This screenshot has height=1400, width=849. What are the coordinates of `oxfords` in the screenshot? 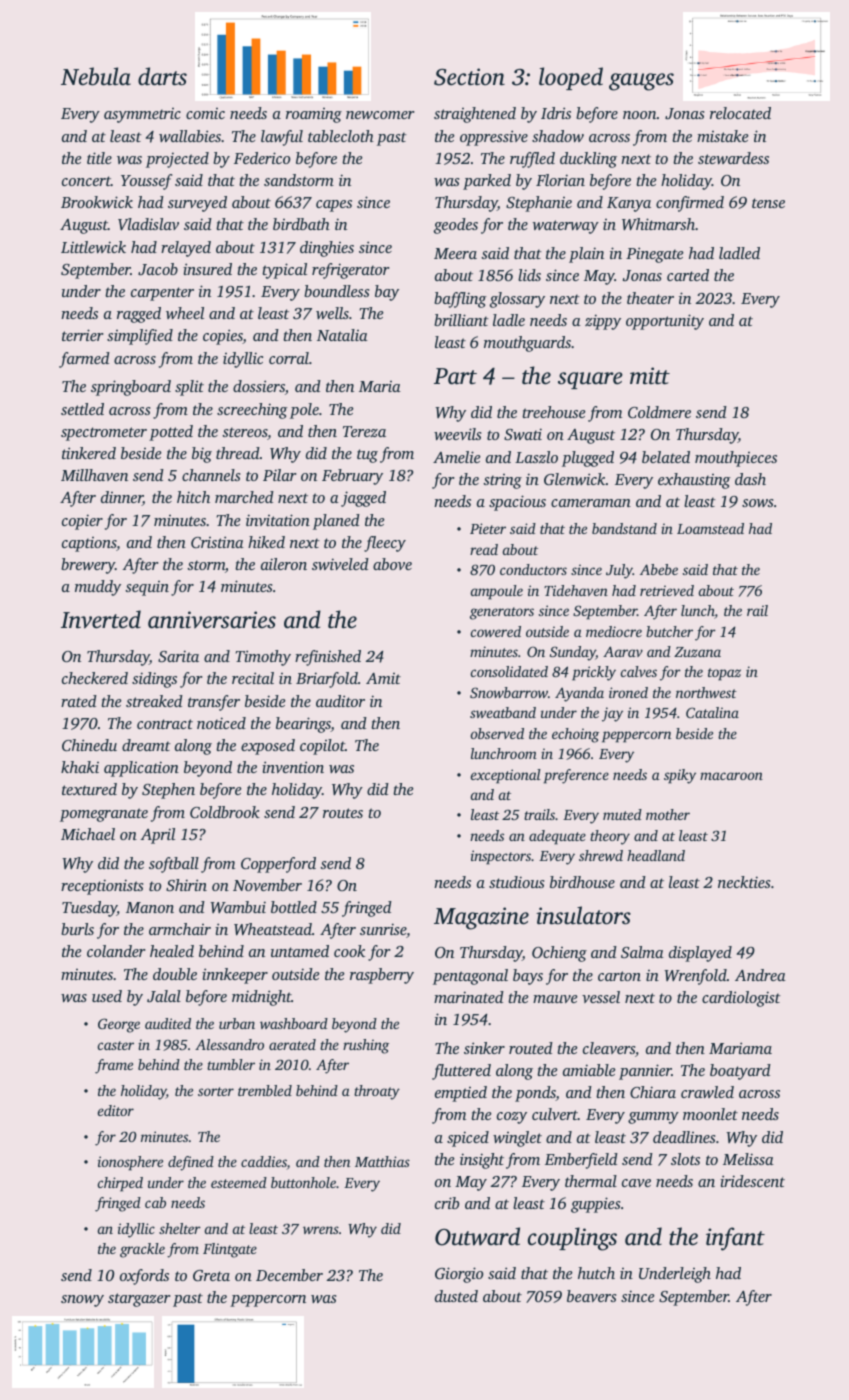 It's located at (144, 1277).
